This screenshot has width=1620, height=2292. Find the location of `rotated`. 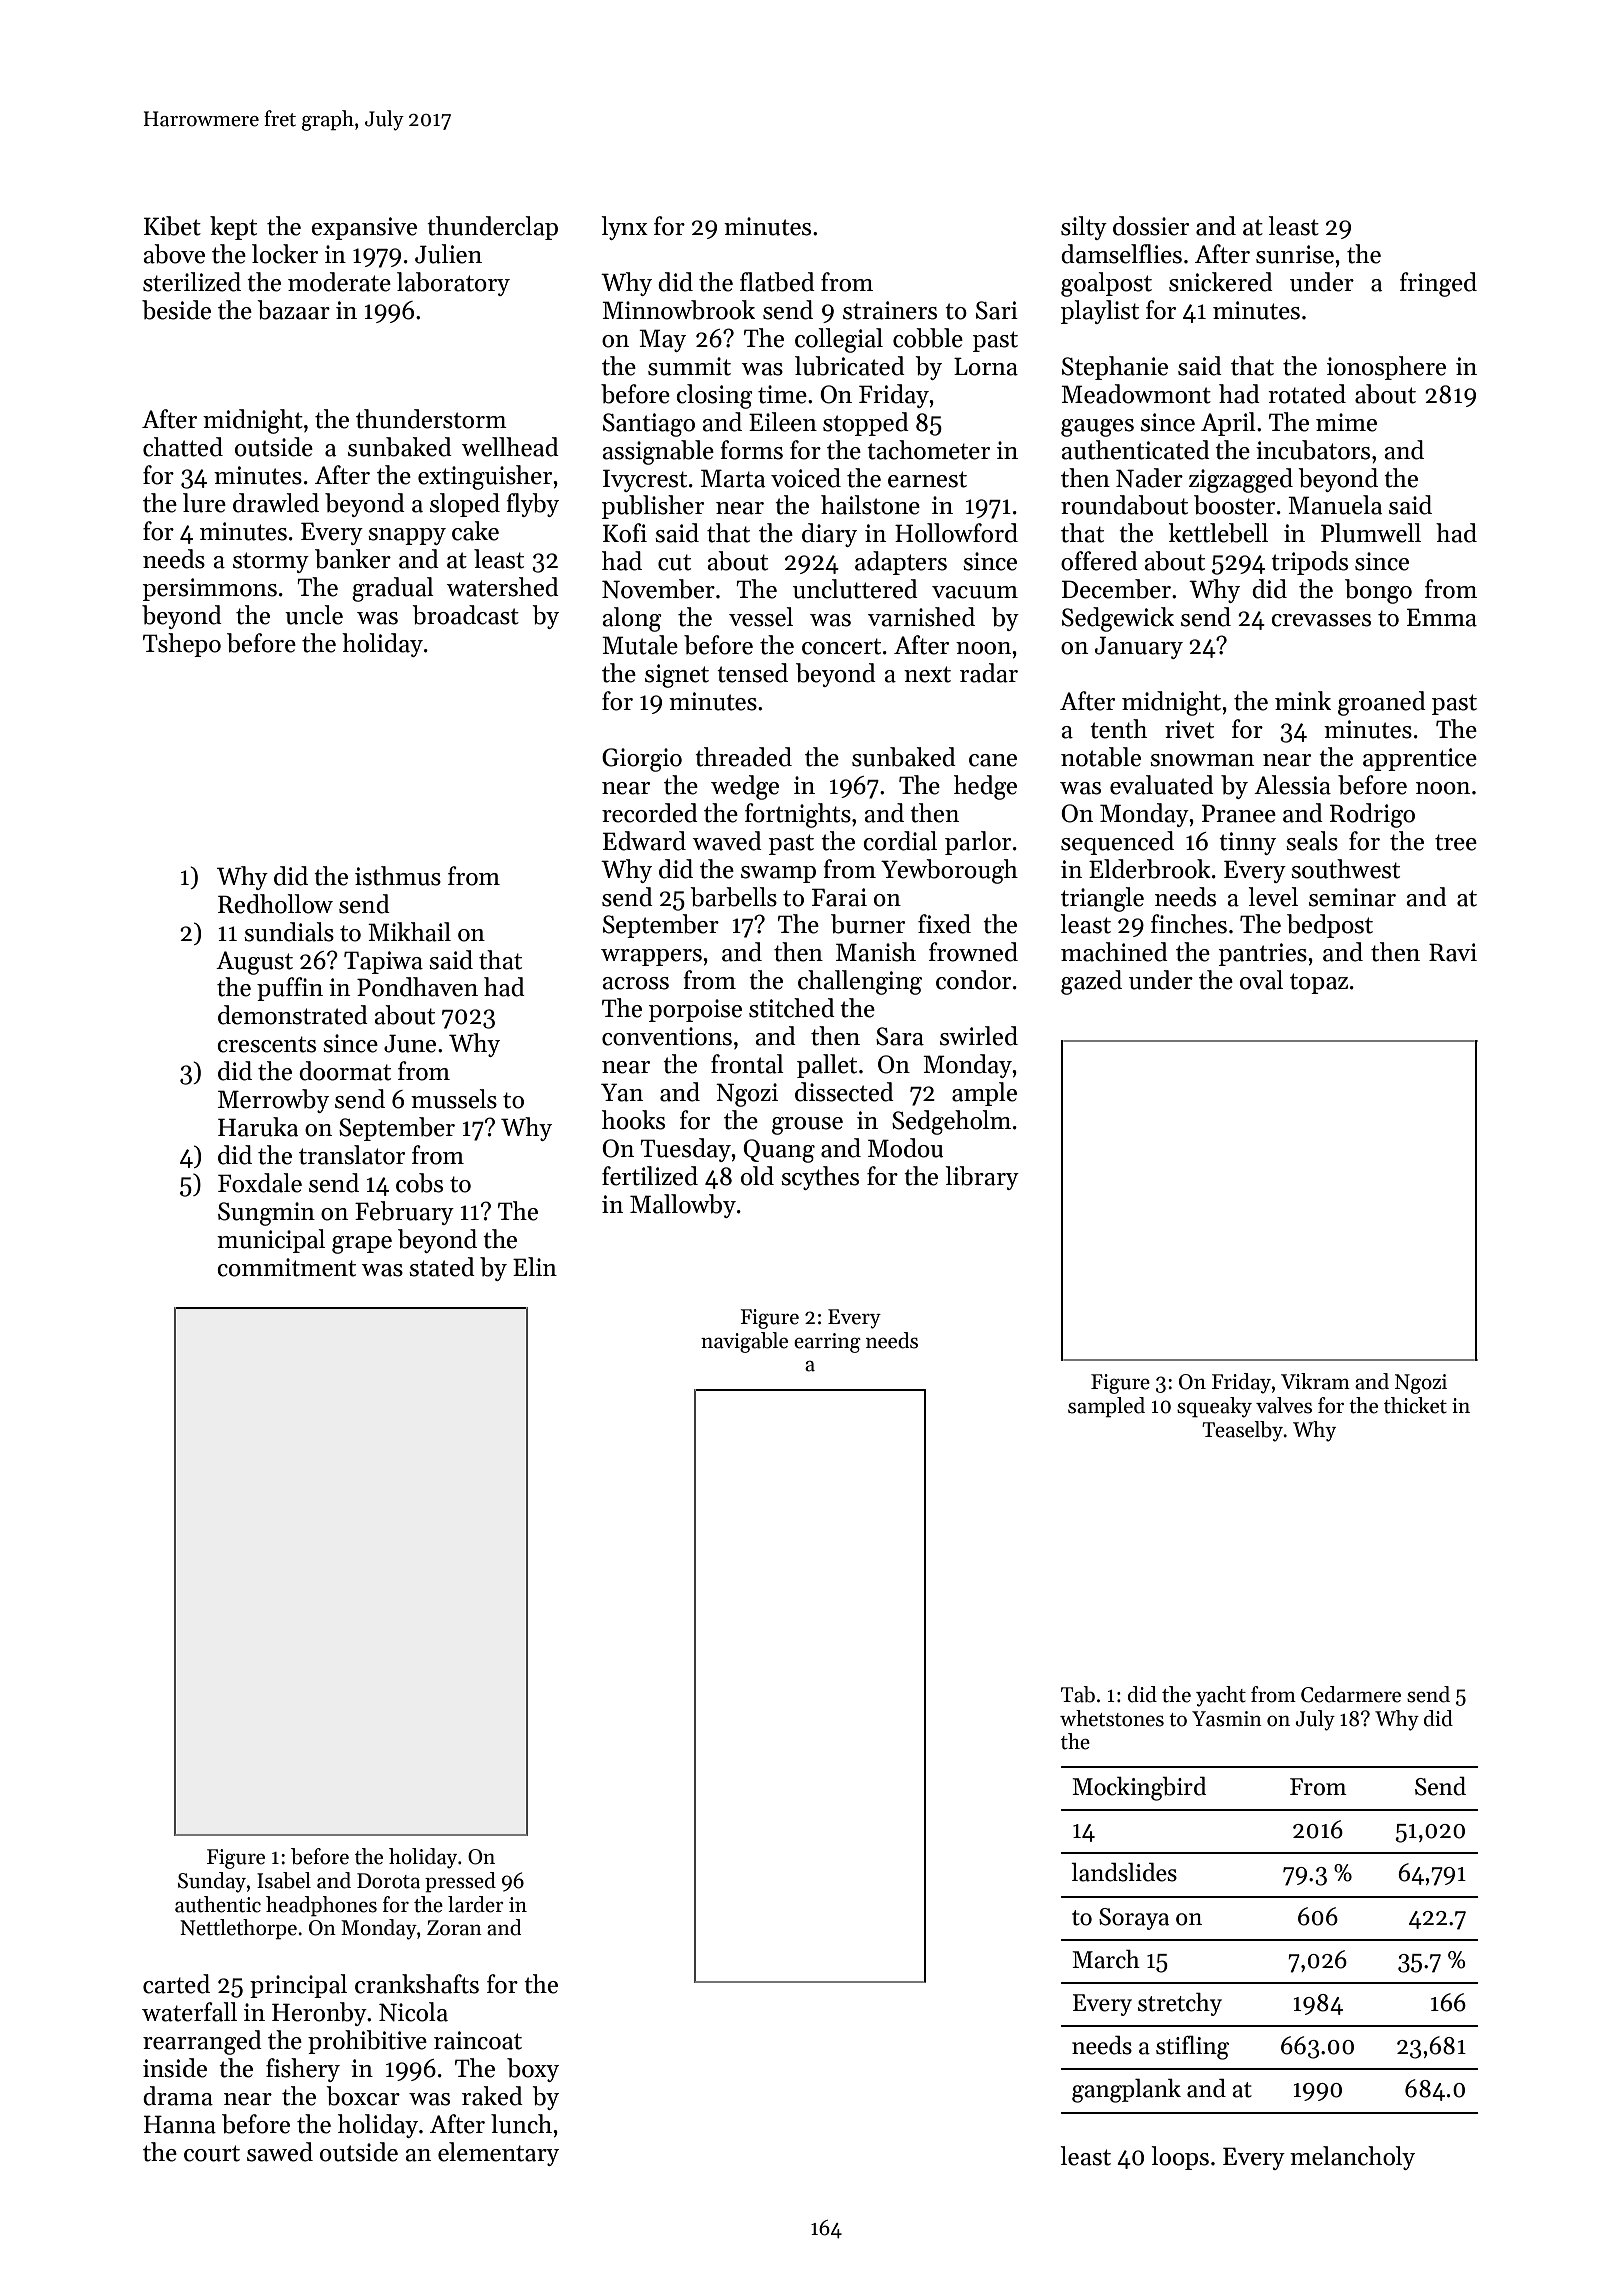

rotated is located at coordinates (1307, 394).
